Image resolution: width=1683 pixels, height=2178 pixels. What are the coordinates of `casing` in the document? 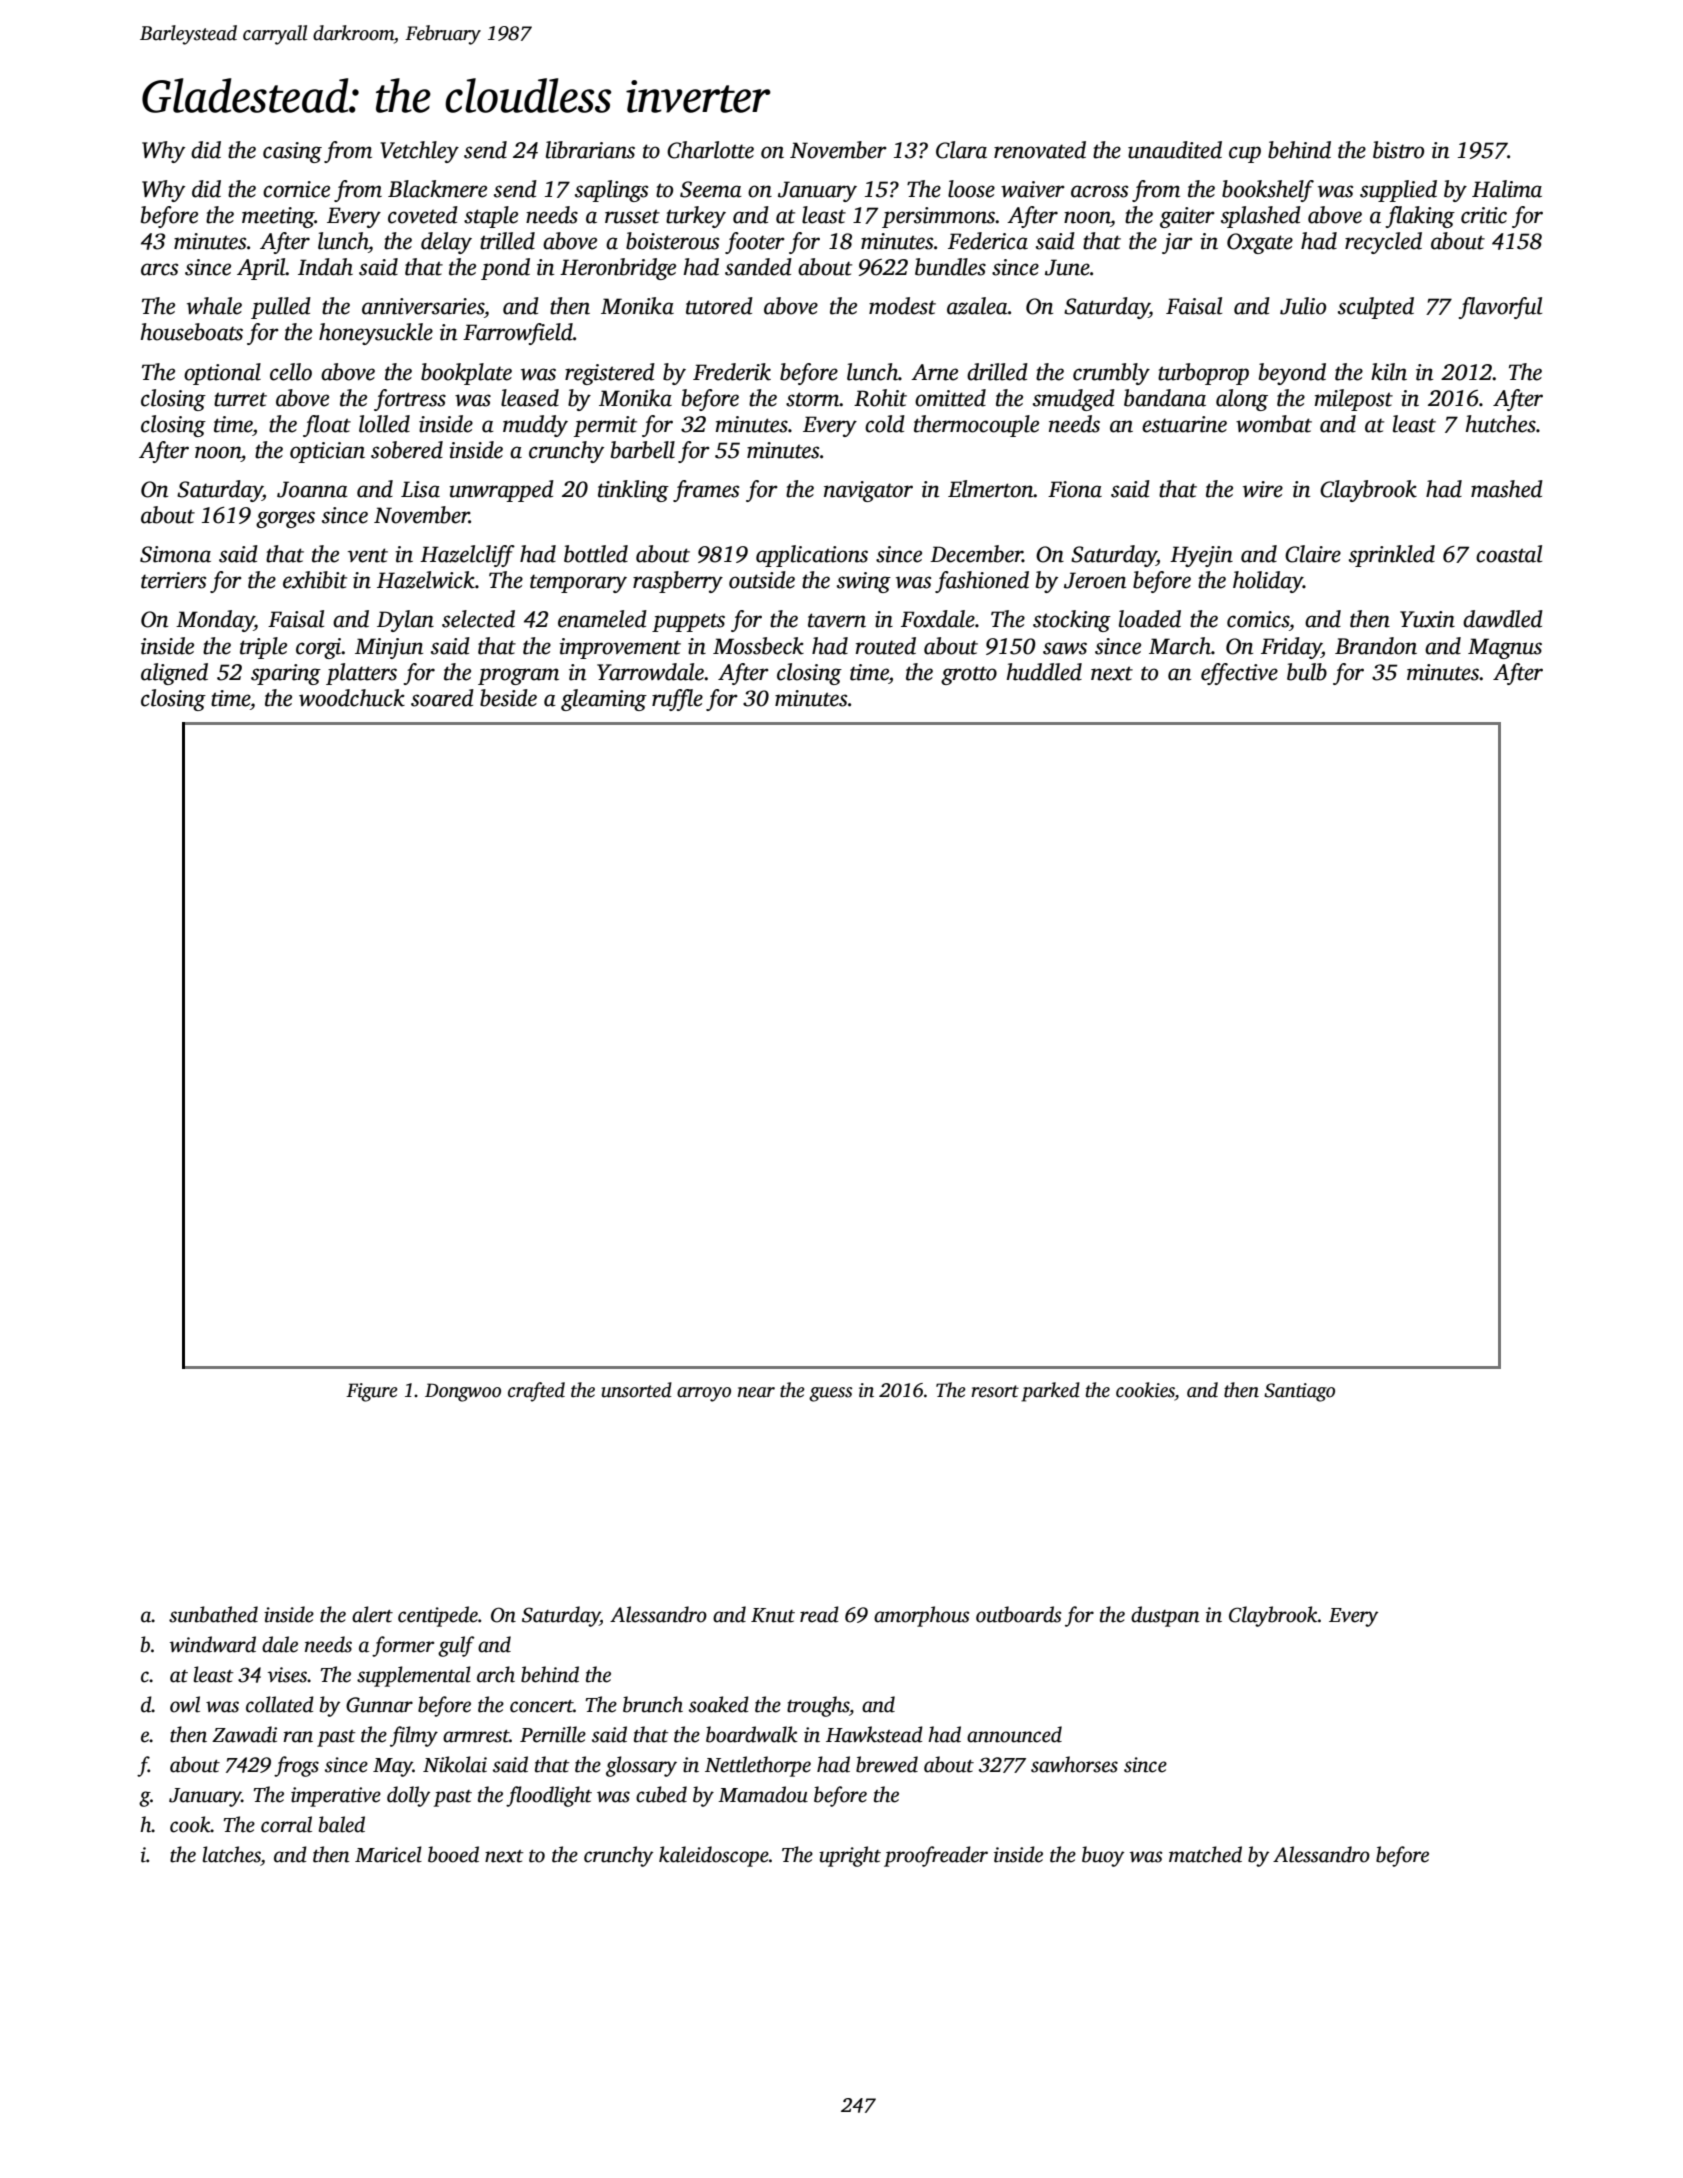 It's located at (292, 152).
